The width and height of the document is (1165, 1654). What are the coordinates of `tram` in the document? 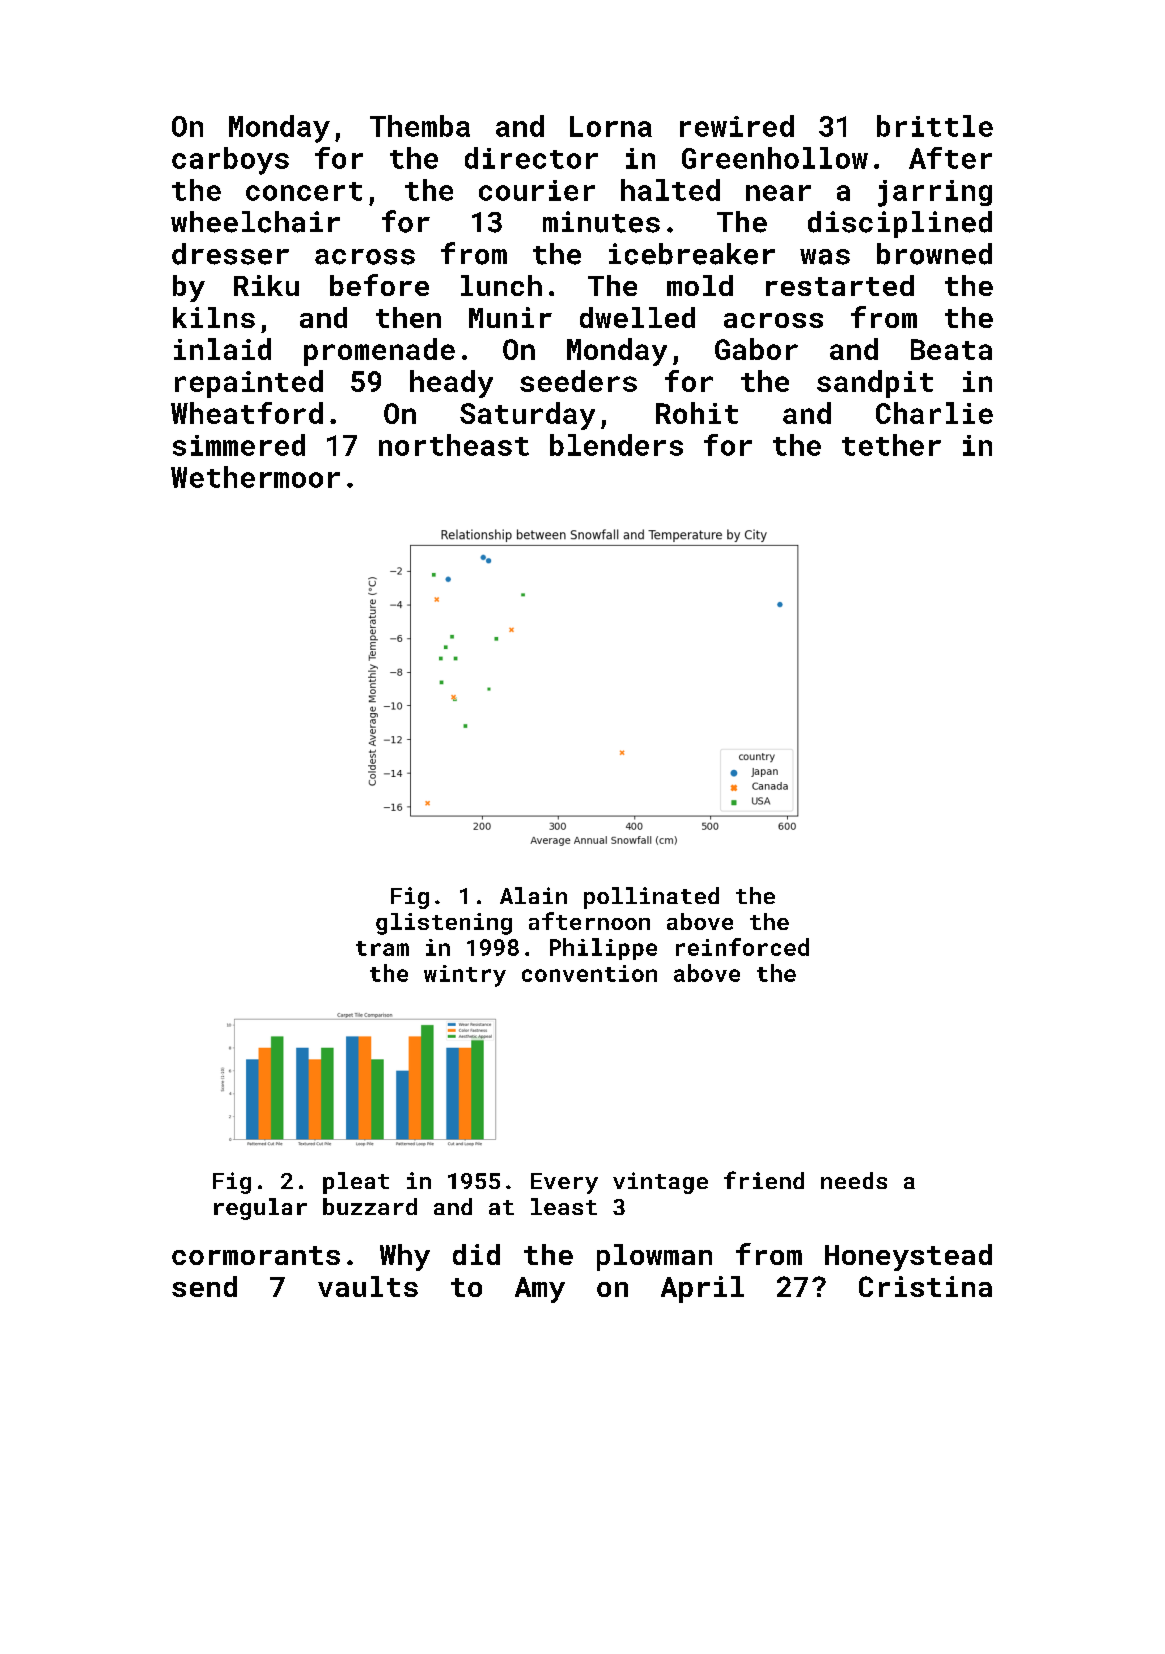 It's located at (382, 948).
